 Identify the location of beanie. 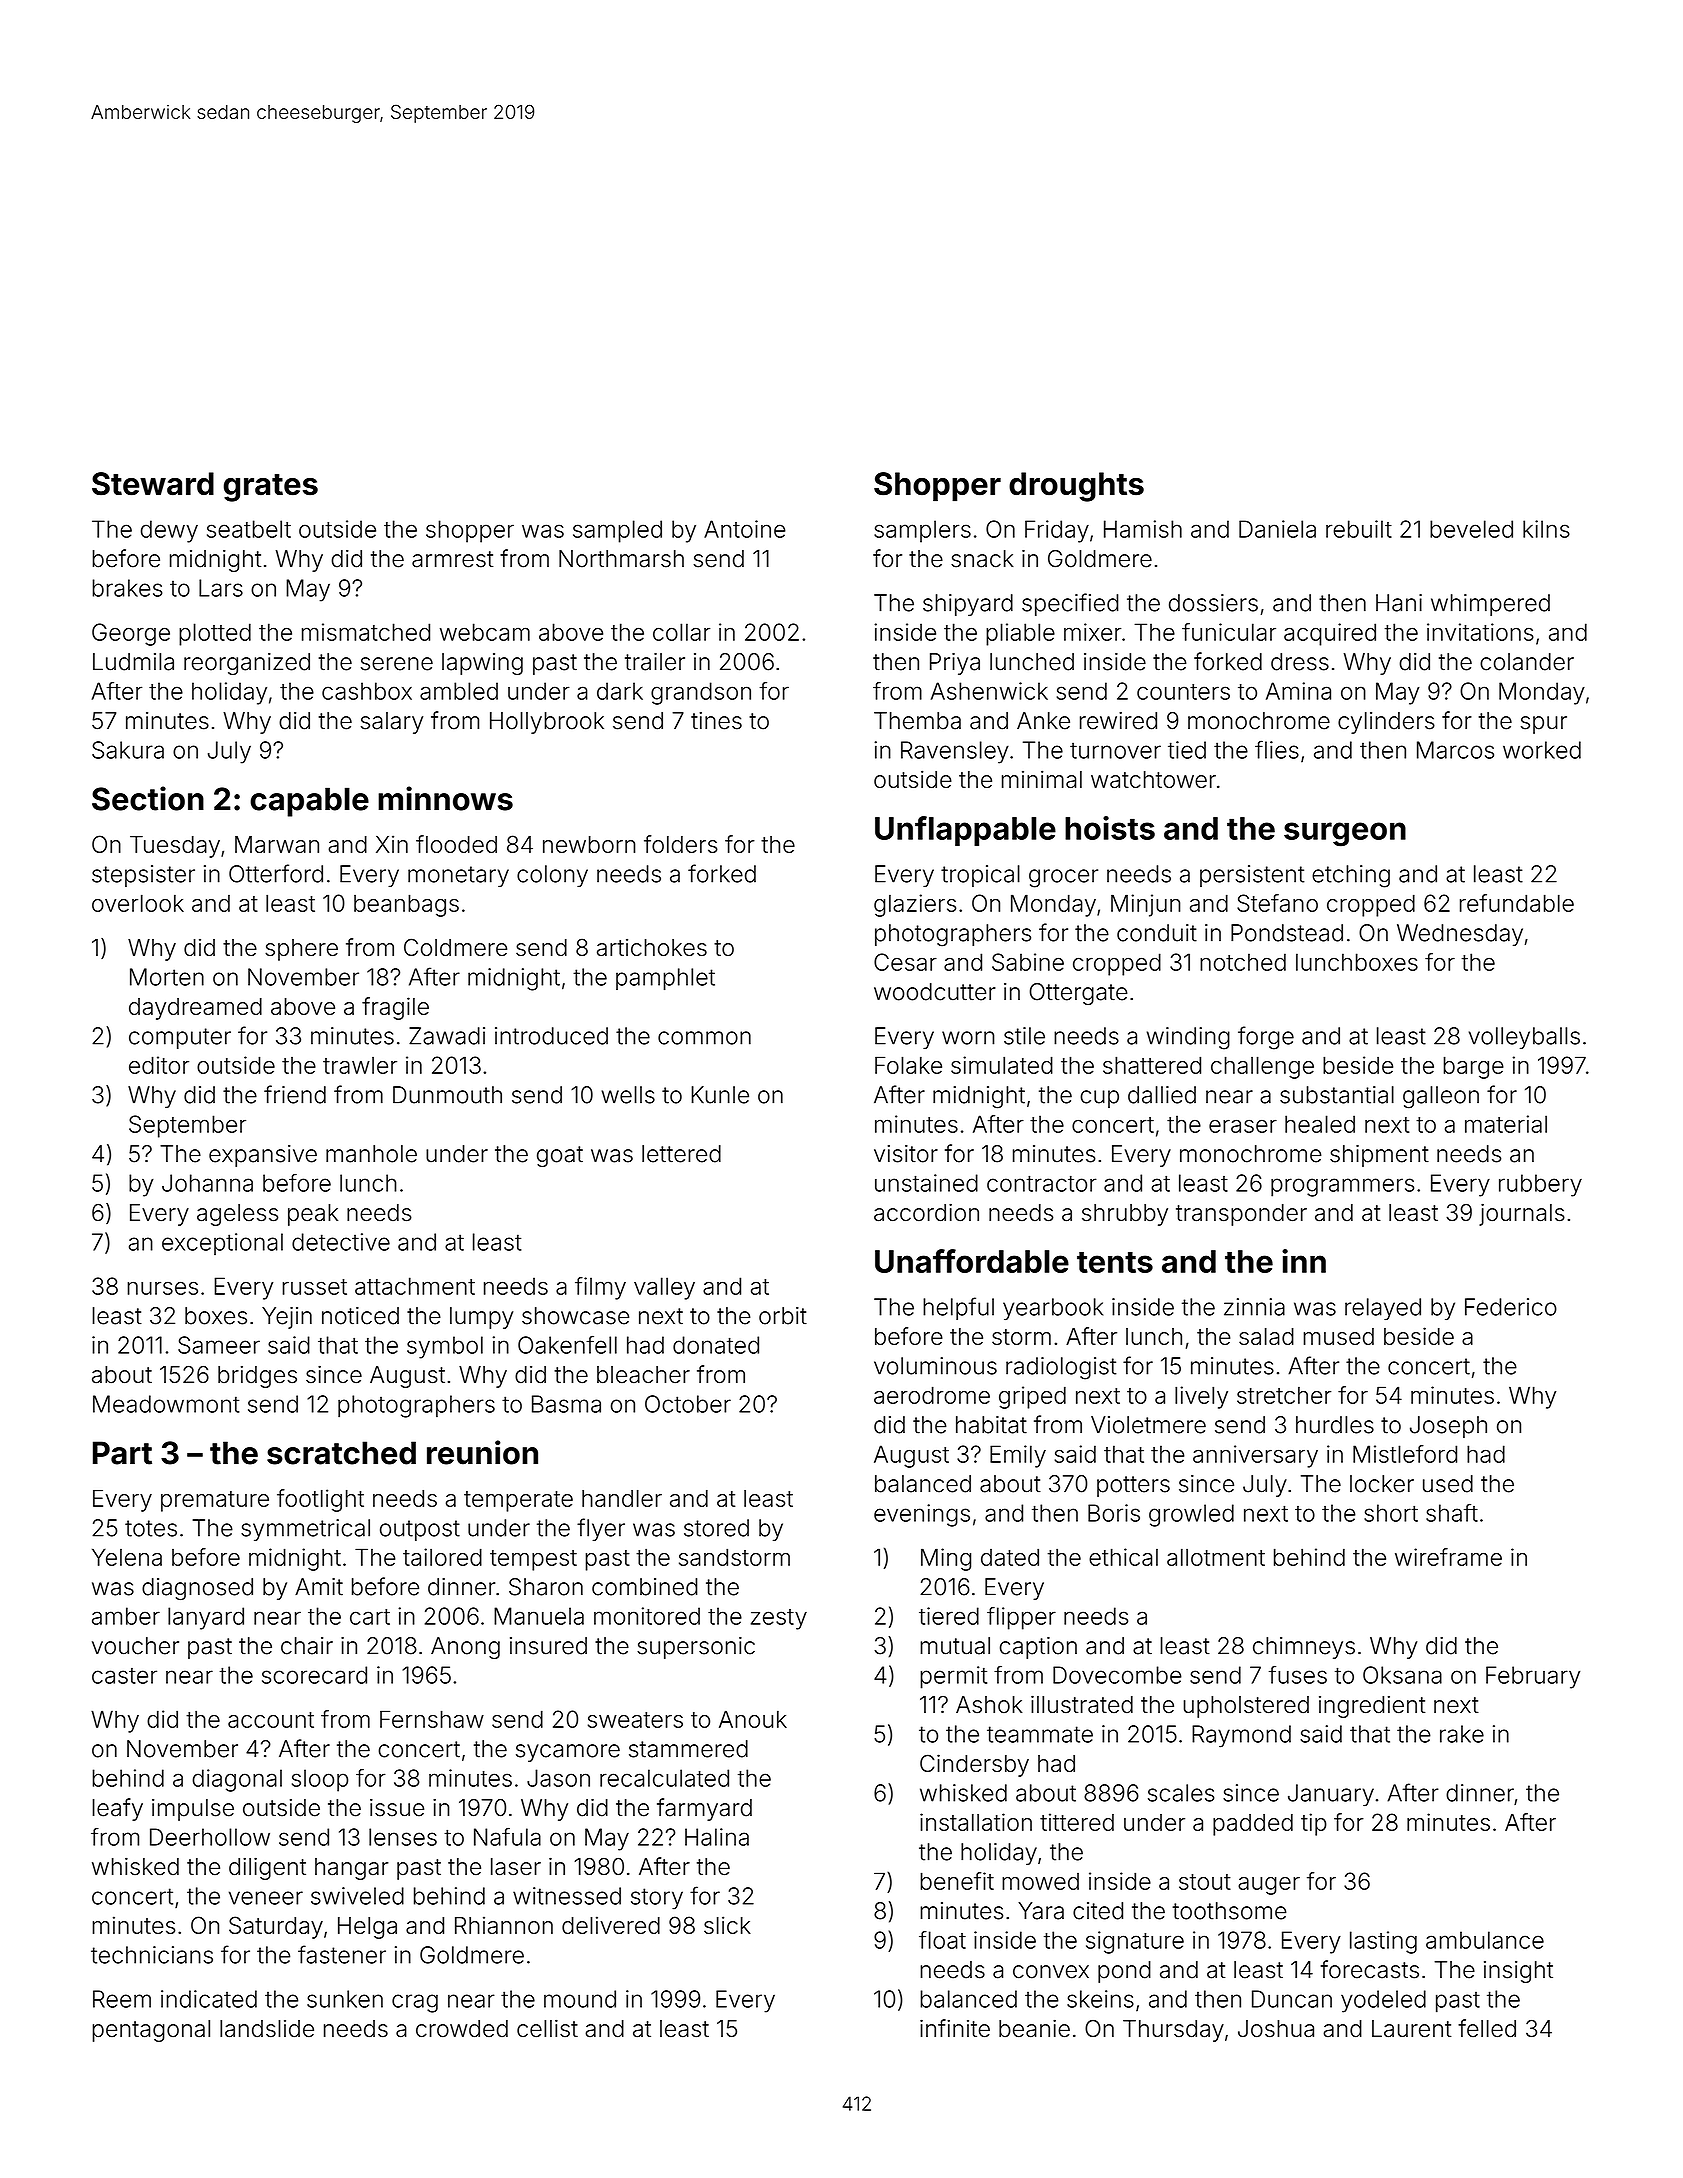
(1034, 2029).
